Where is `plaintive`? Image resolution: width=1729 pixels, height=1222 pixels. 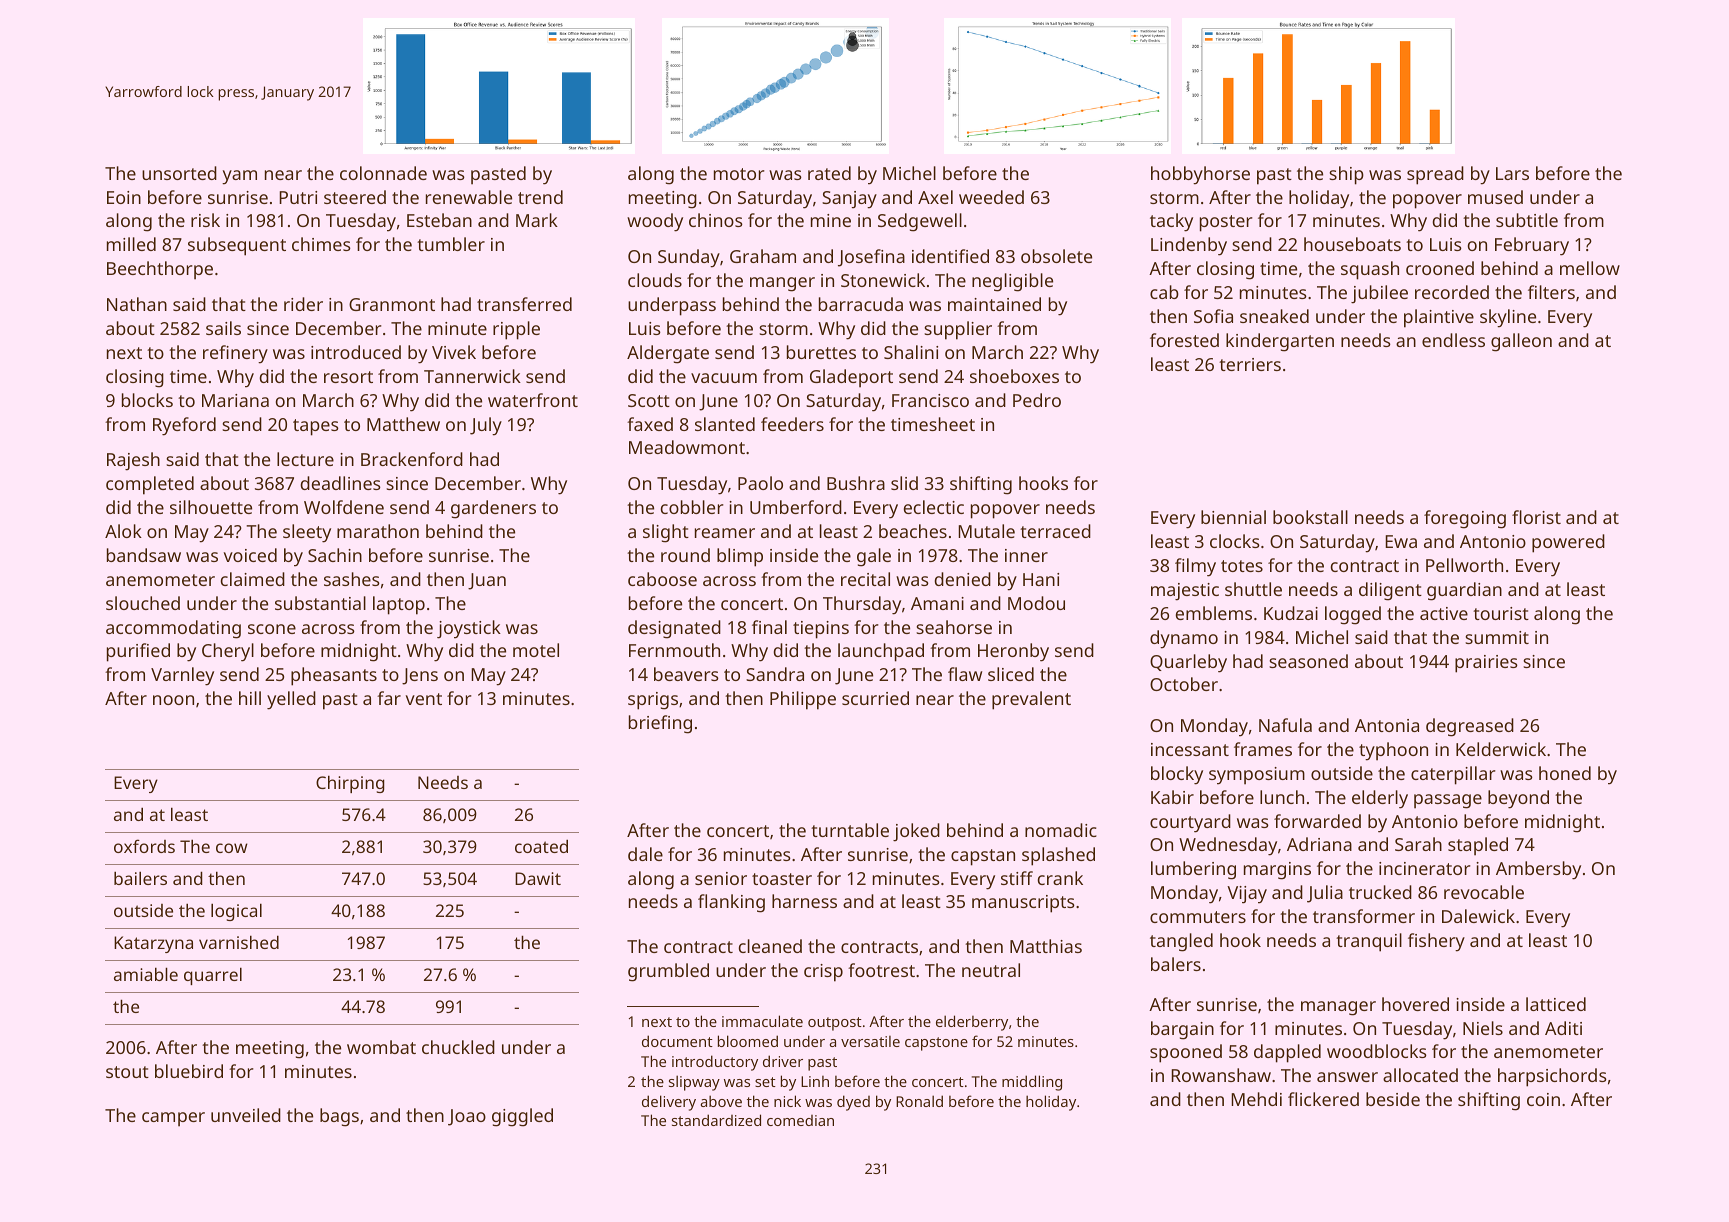 plaintive is located at coordinates (1439, 318).
